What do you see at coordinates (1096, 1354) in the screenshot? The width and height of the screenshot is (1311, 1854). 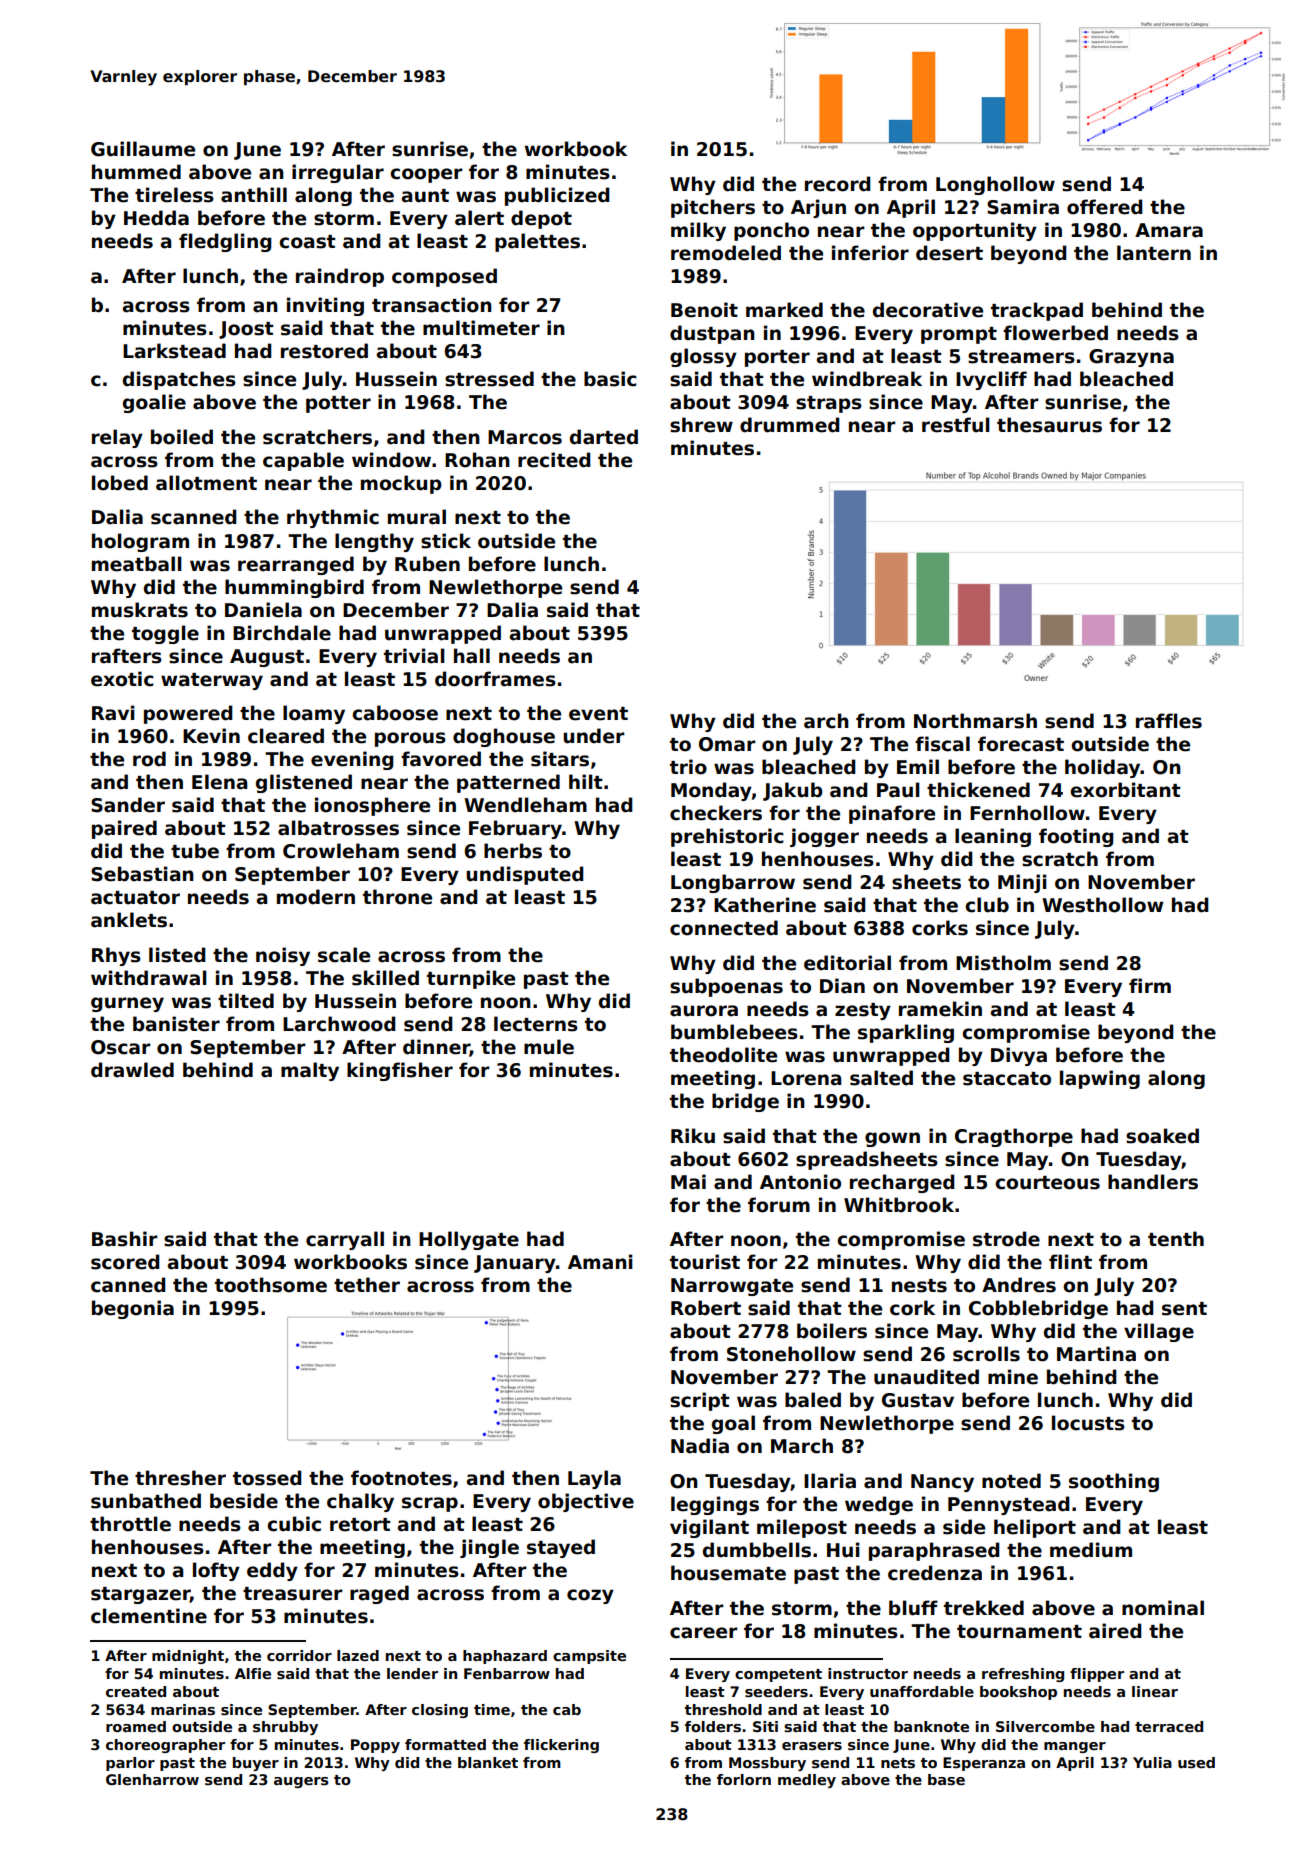 I see `Martina` at bounding box center [1096, 1354].
